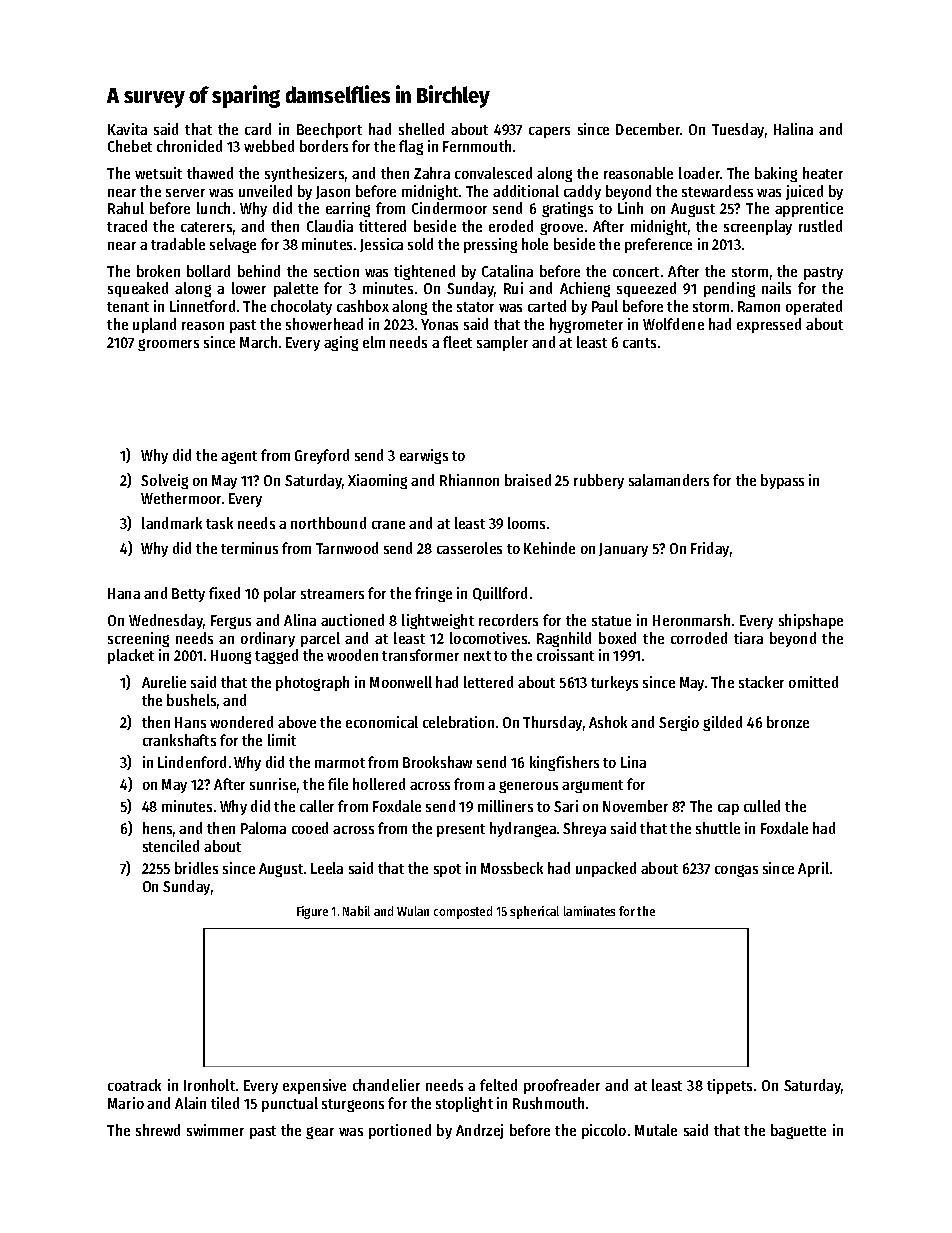  What do you see at coordinates (589, 911) in the screenshot?
I see `laminates` at bounding box center [589, 911].
